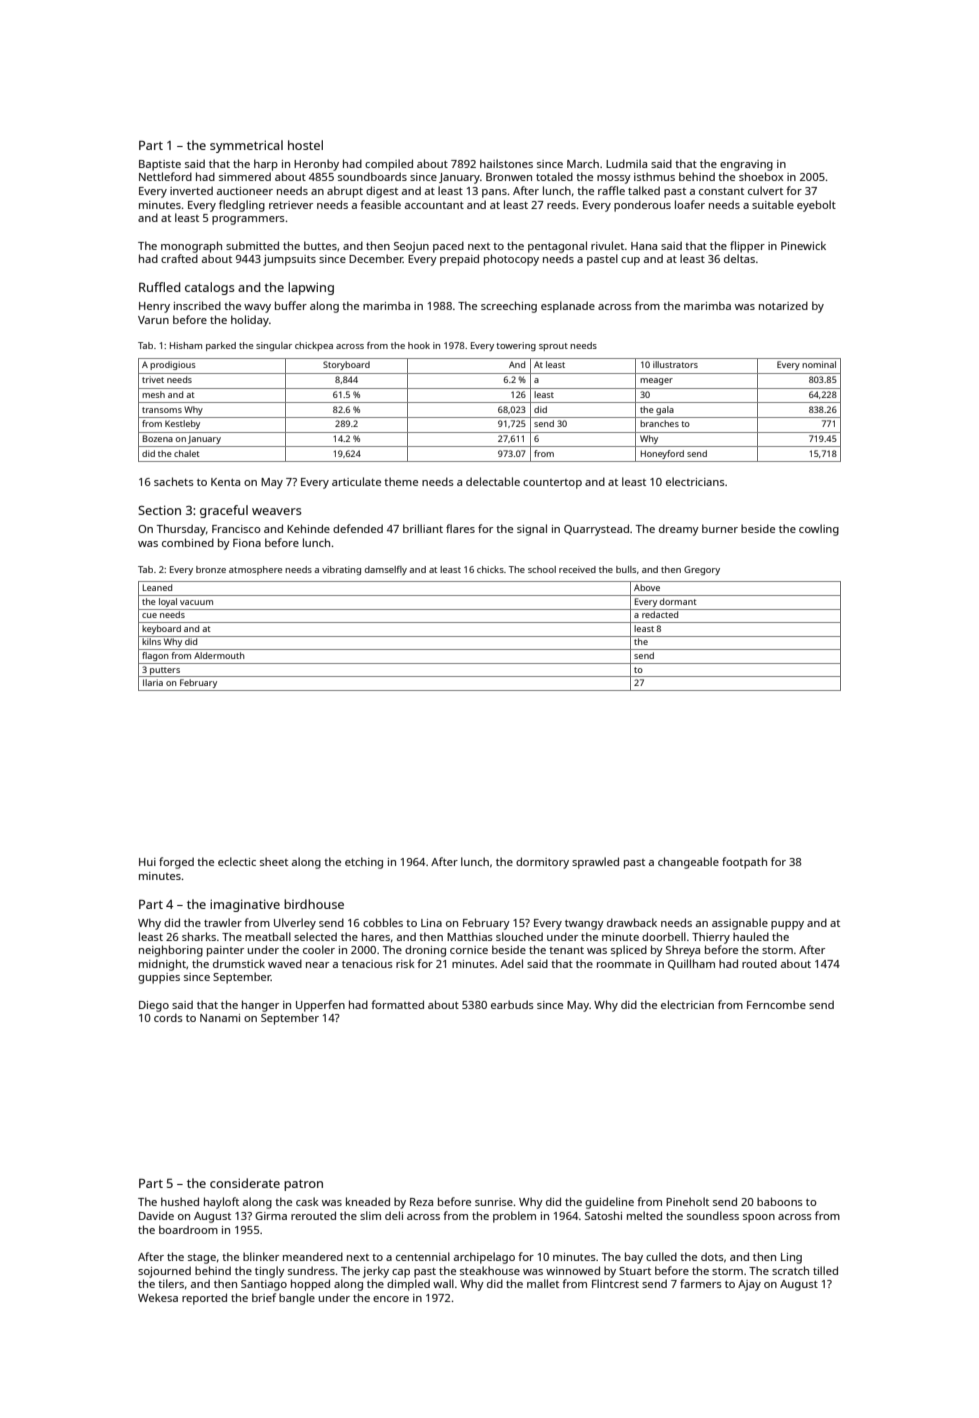 The height and width of the document is (1418, 979). I want to click on chicks, so click(490, 569).
